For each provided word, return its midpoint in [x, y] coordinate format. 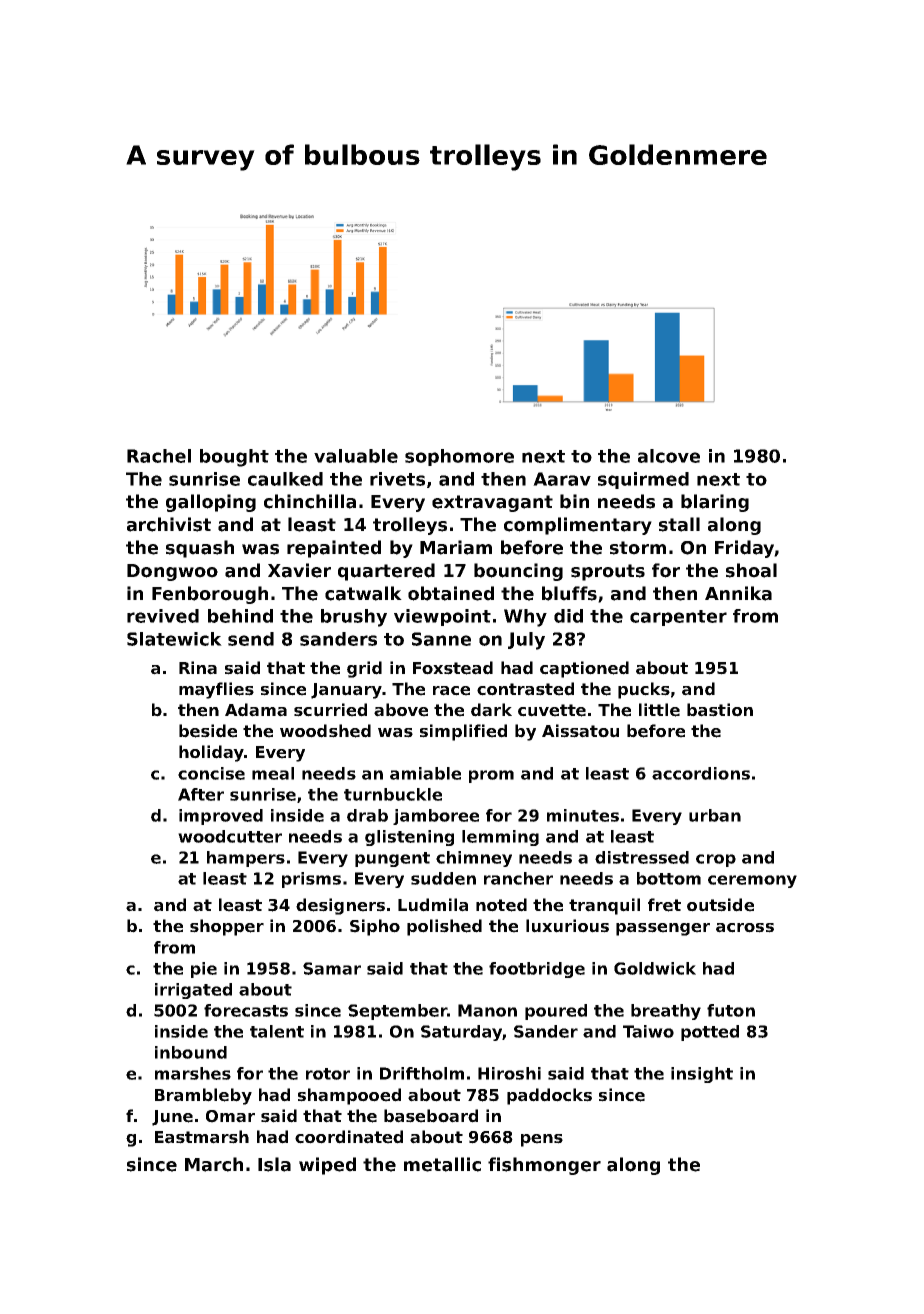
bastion [720, 710]
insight [702, 1075]
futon [731, 1010]
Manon [487, 1010]
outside [720, 905]
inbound [191, 1052]
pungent [392, 859]
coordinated [349, 1137]
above [401, 710]
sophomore [459, 457]
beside [208, 731]
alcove [669, 456]
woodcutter [230, 836]
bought [234, 458]
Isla [274, 1164]
